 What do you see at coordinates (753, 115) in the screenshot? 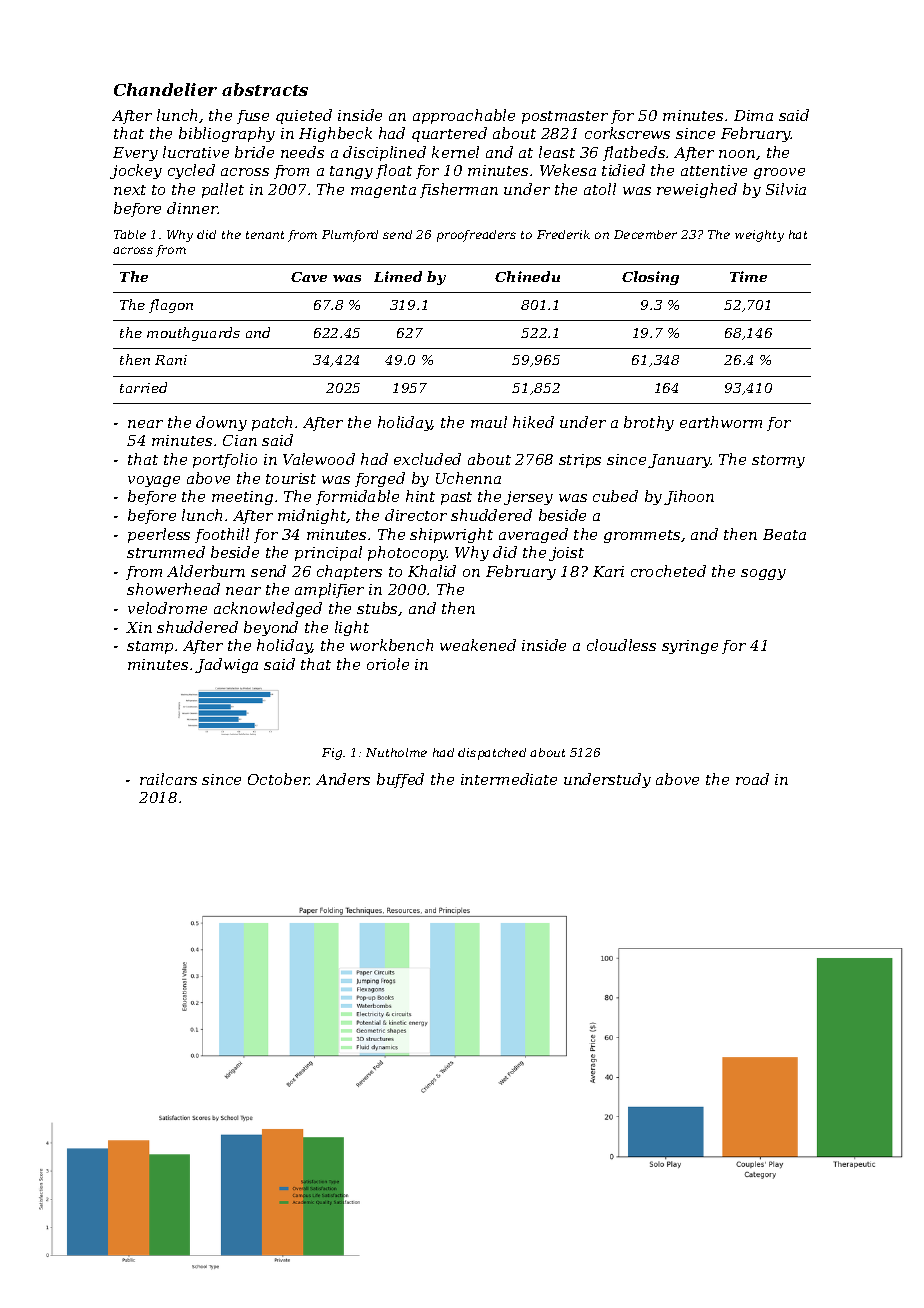
I see `Dima` at bounding box center [753, 115].
